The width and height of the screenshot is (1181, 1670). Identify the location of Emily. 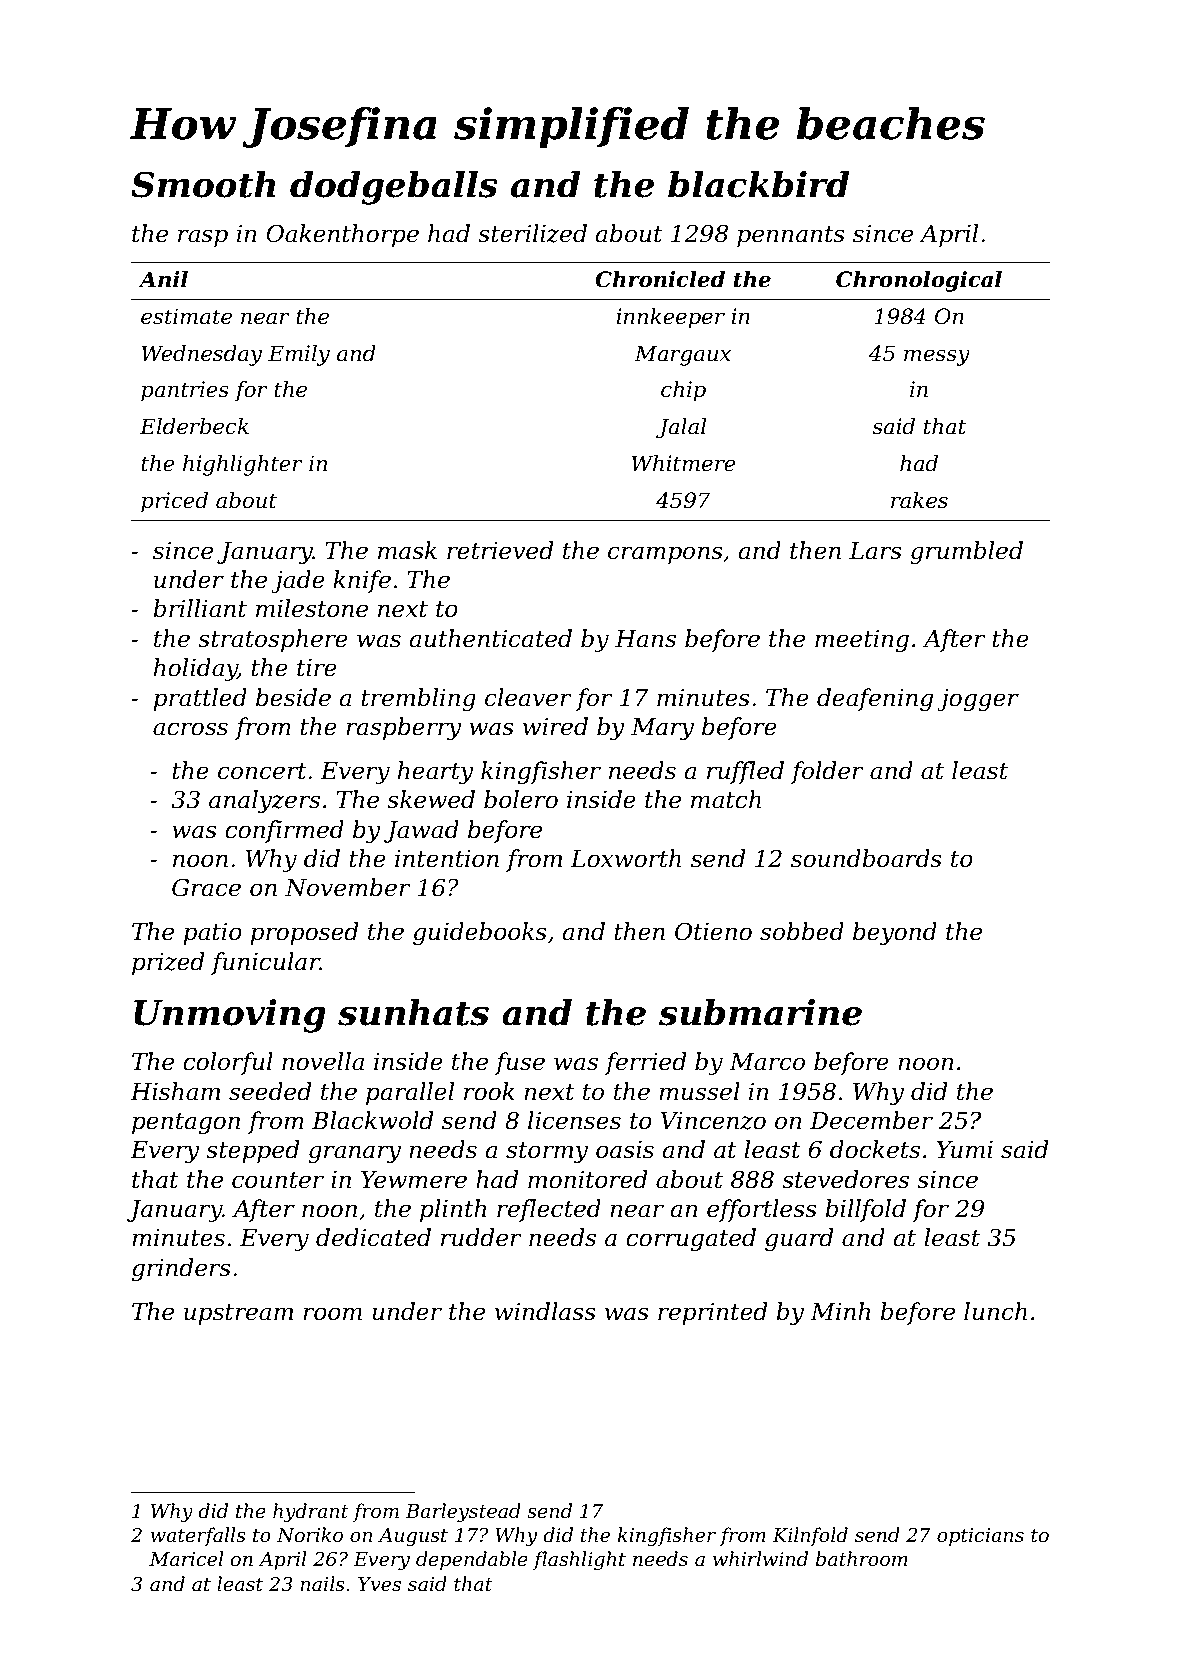
(299, 355).
